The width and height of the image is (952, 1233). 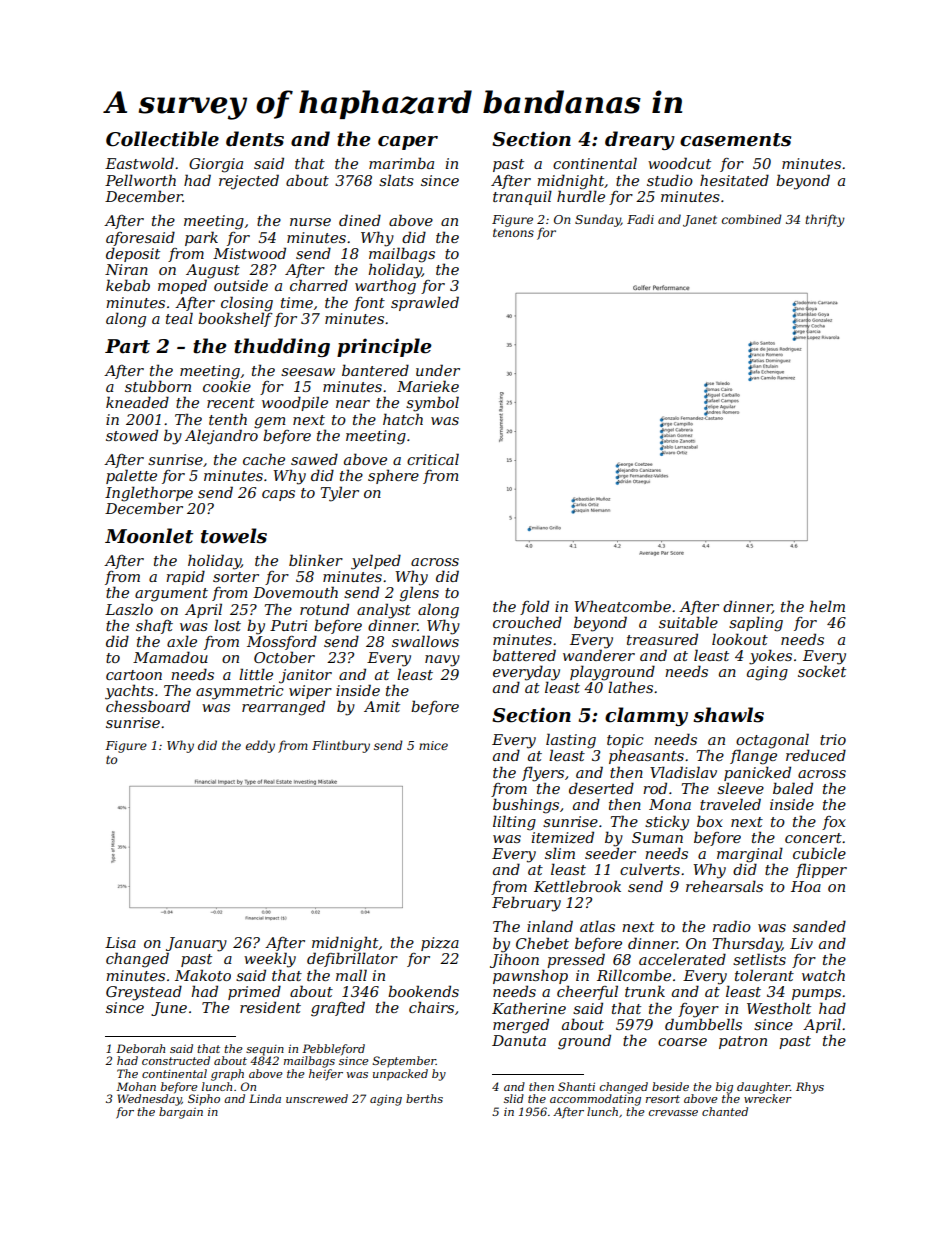 What do you see at coordinates (816, 755) in the image?
I see `reduced` at bounding box center [816, 755].
